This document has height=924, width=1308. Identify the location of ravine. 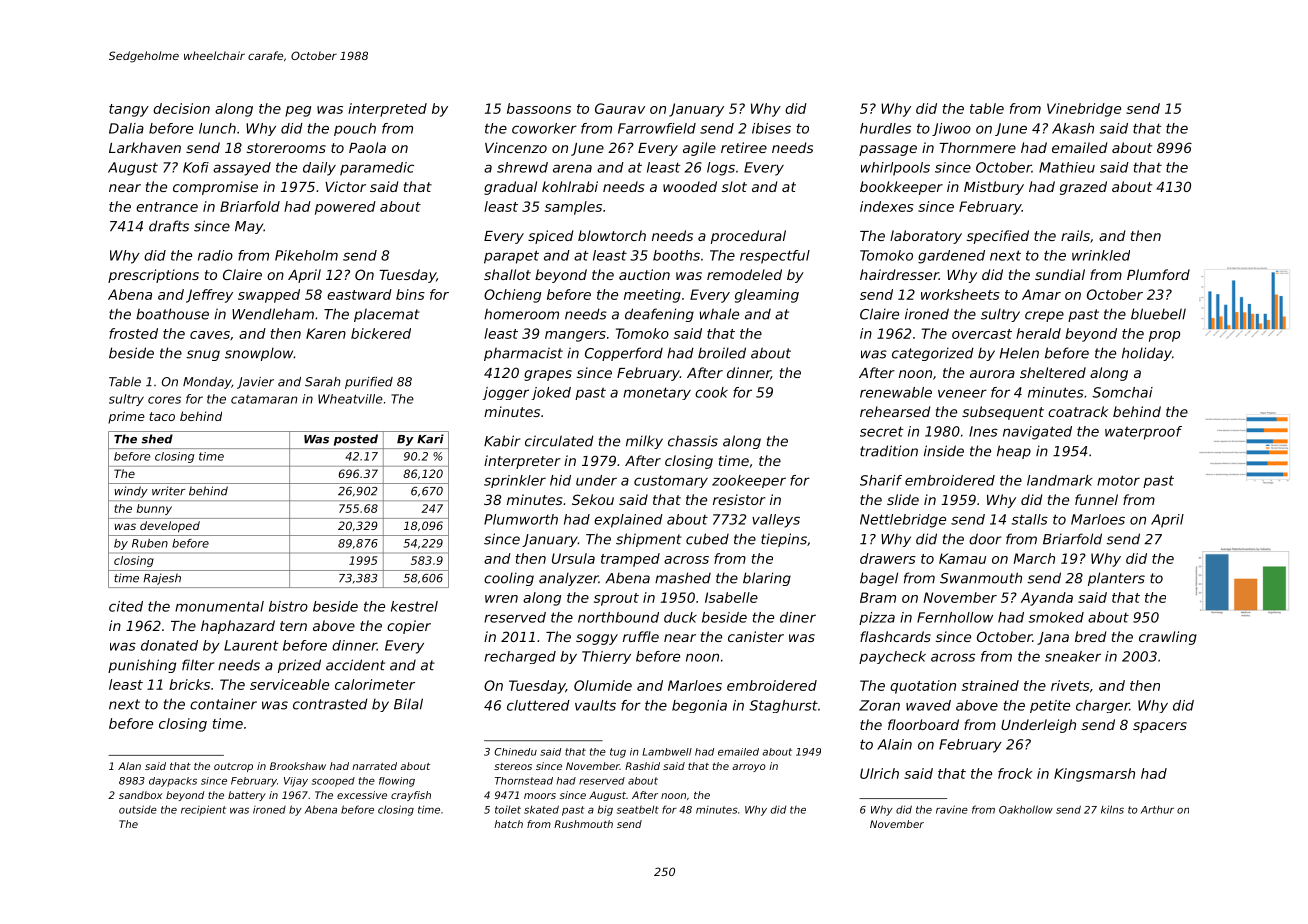
(952, 809).
